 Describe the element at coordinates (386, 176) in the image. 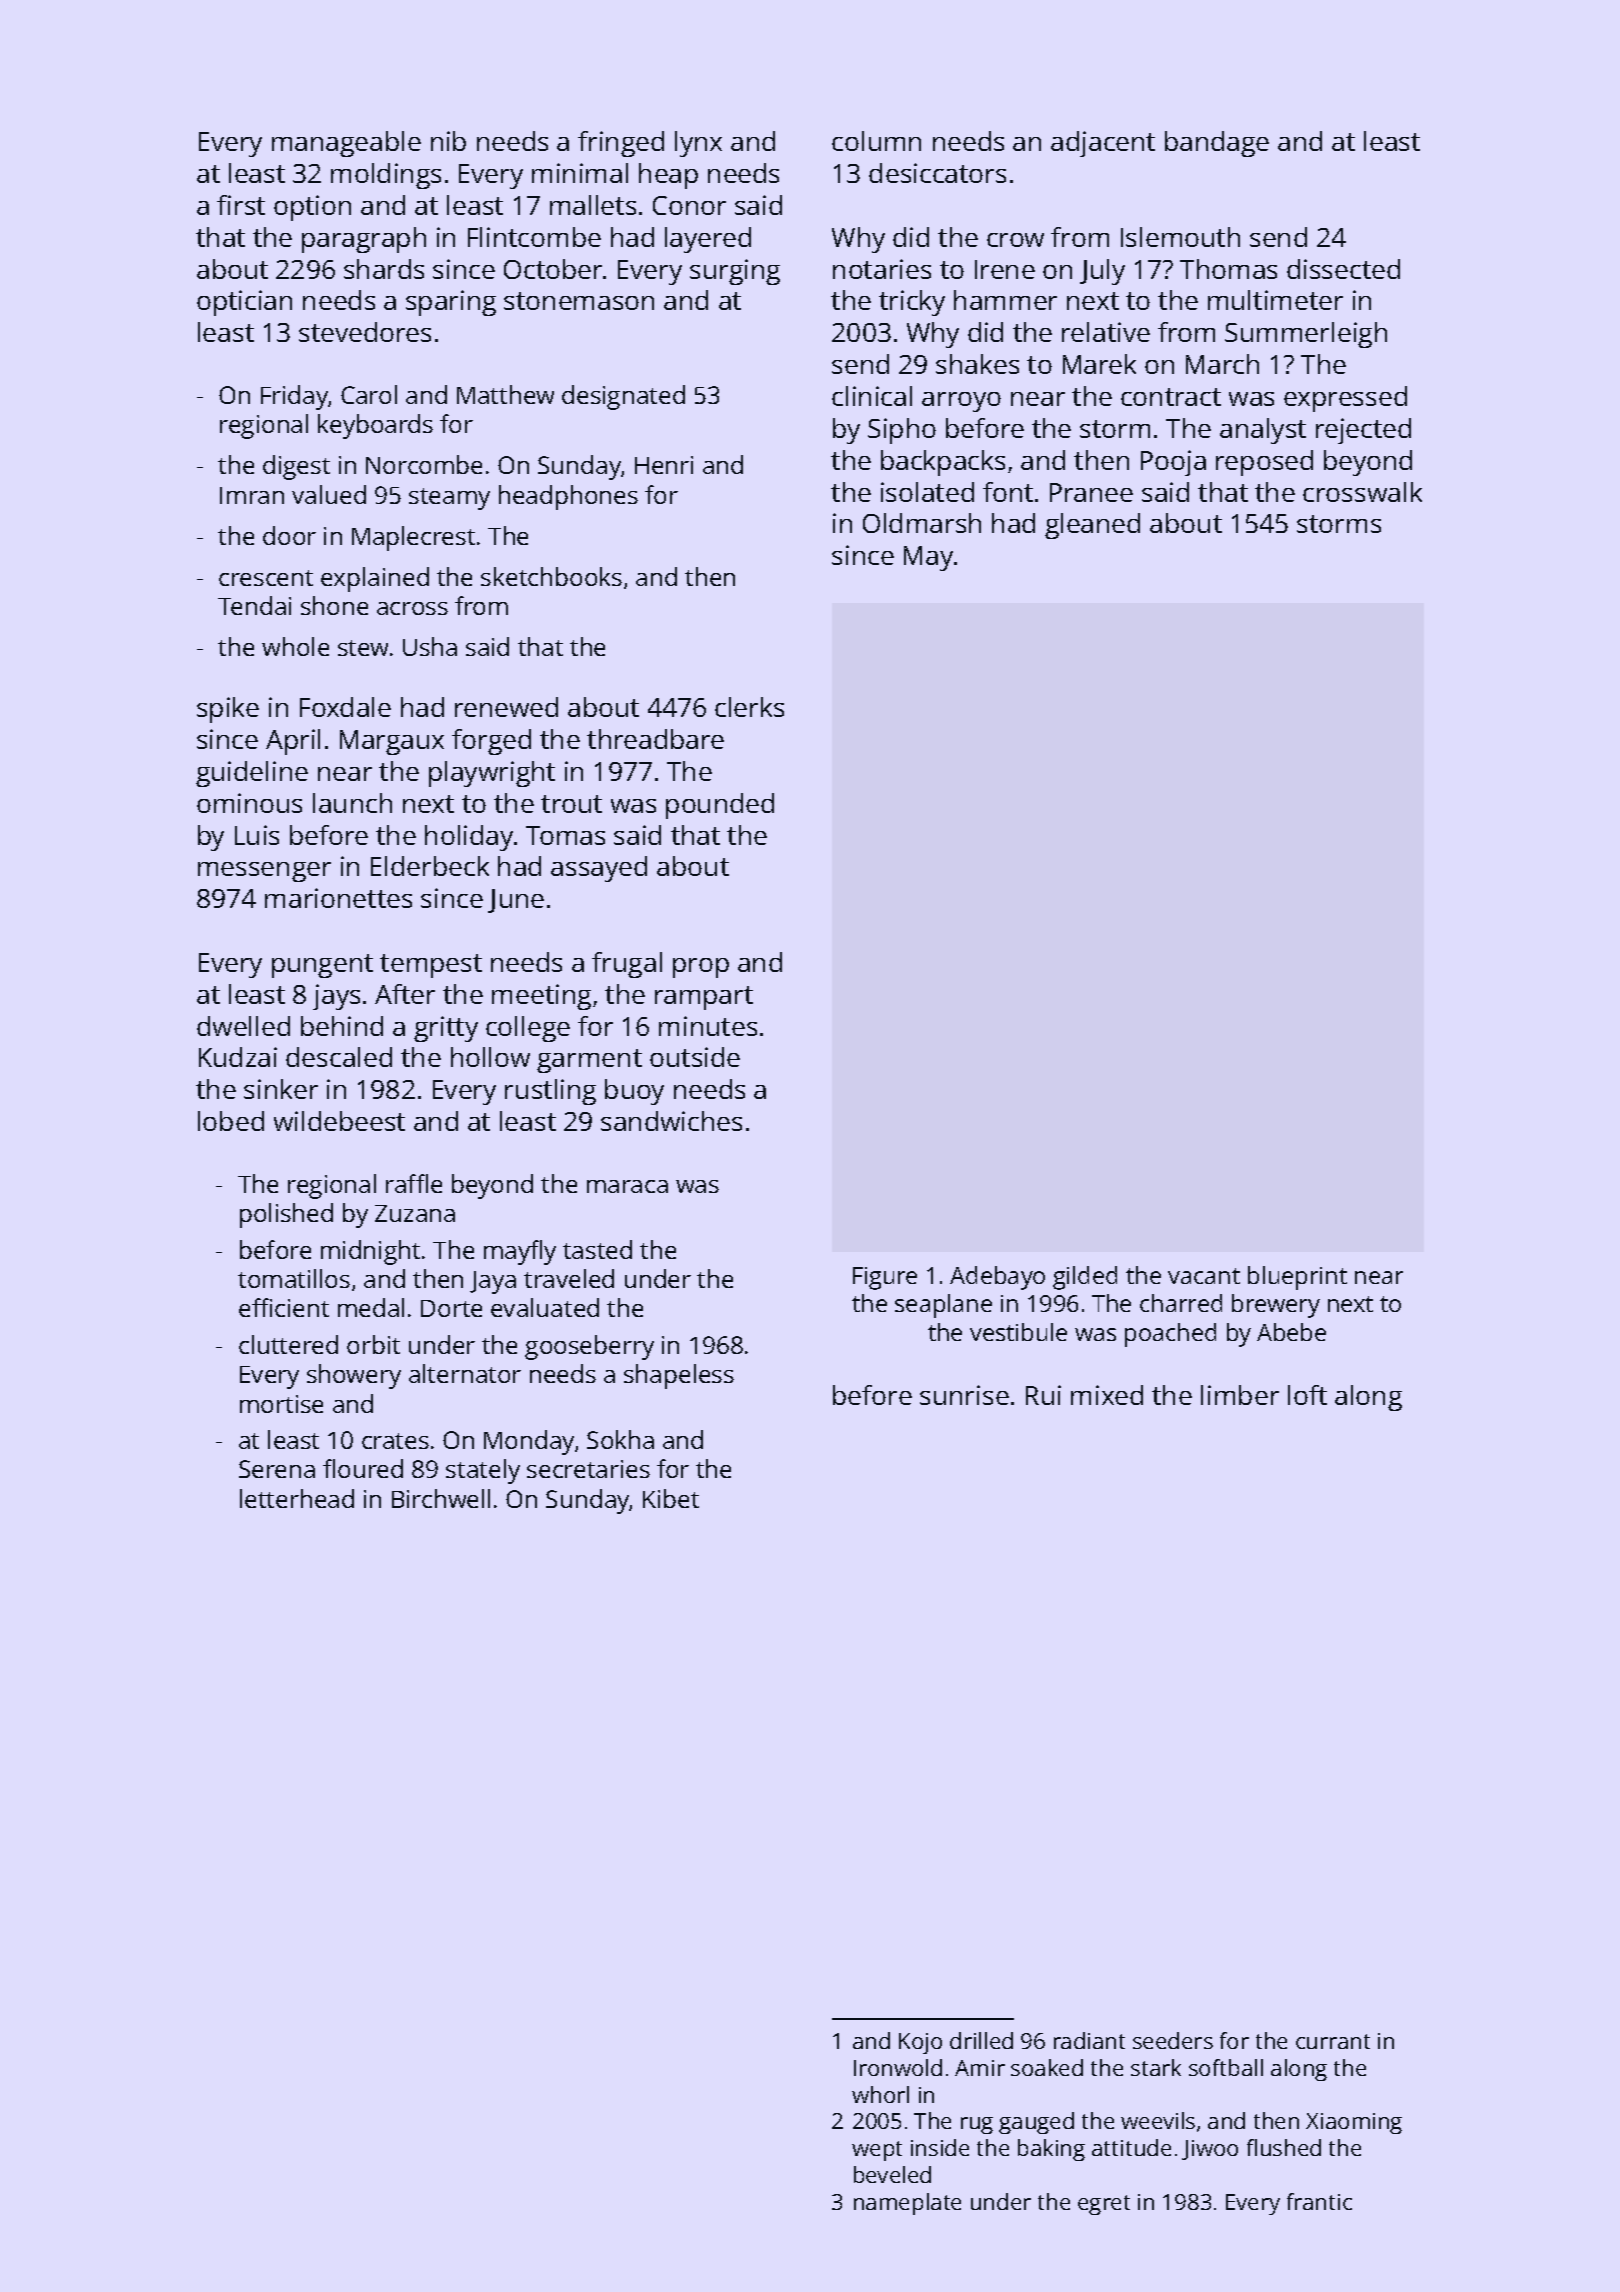

I see `moldings` at that location.
